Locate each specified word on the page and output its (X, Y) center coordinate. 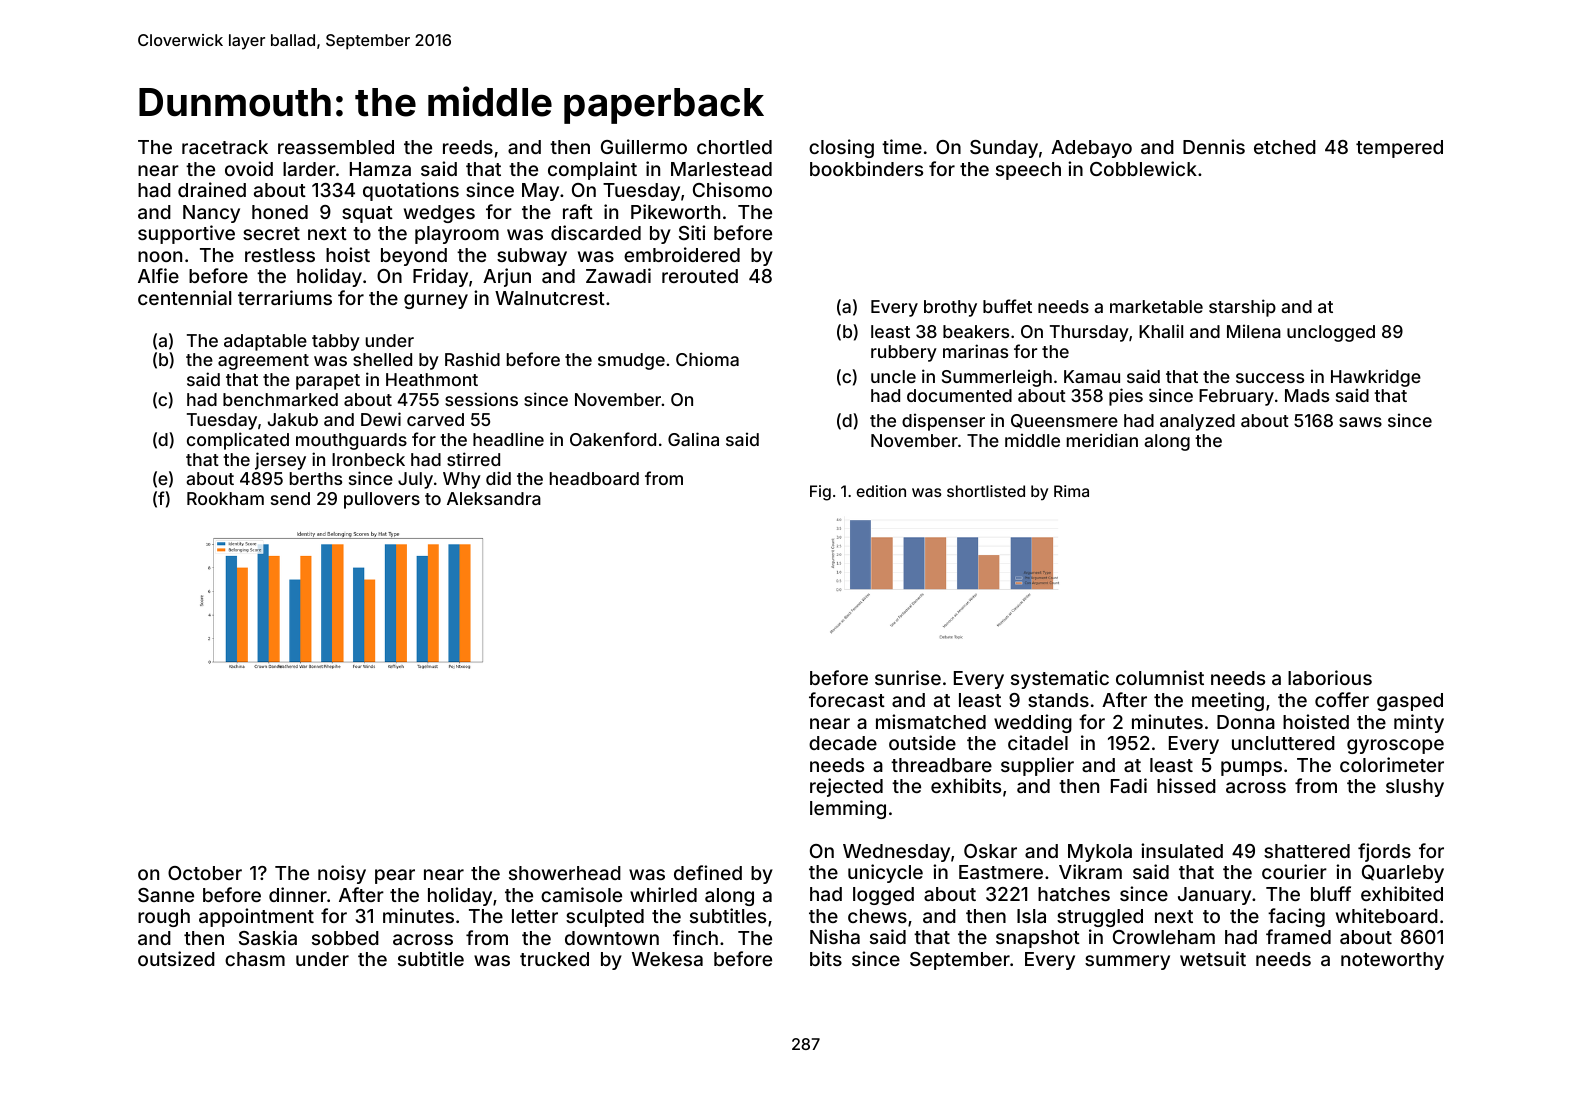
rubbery (904, 353)
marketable (1156, 306)
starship (1242, 308)
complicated (238, 441)
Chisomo (732, 189)
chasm (255, 959)
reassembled (336, 147)
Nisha (835, 936)
